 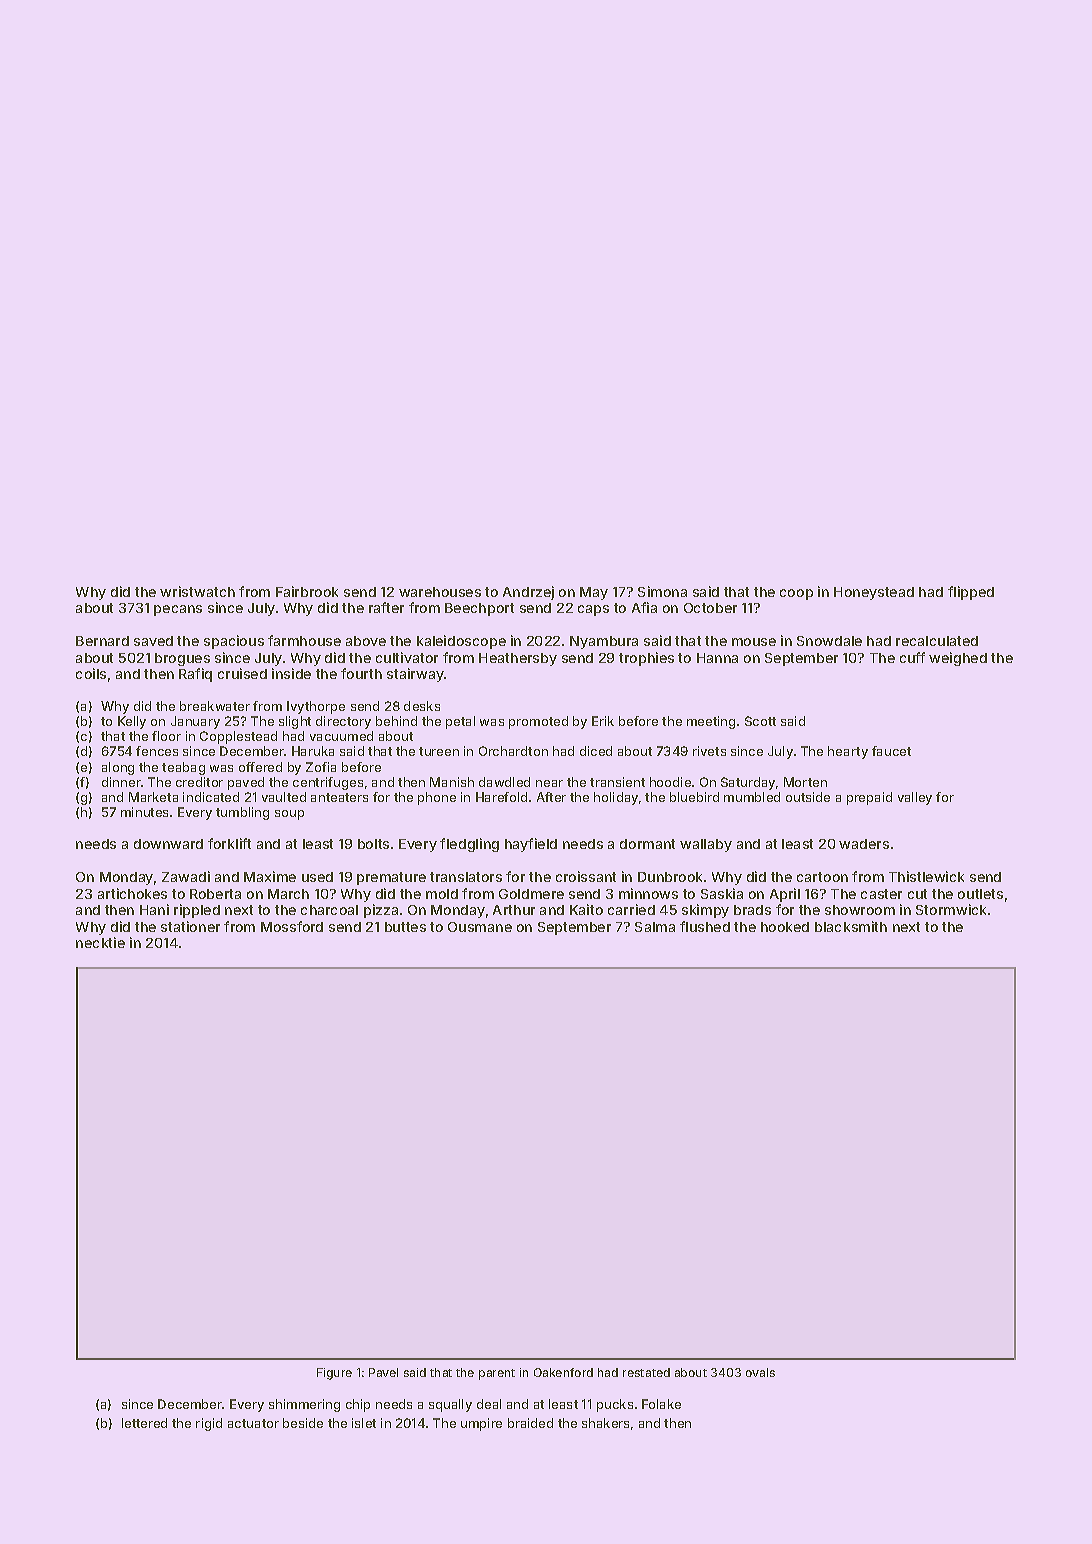 What do you see at coordinates (489, 1404) in the screenshot?
I see `deal` at bounding box center [489, 1404].
